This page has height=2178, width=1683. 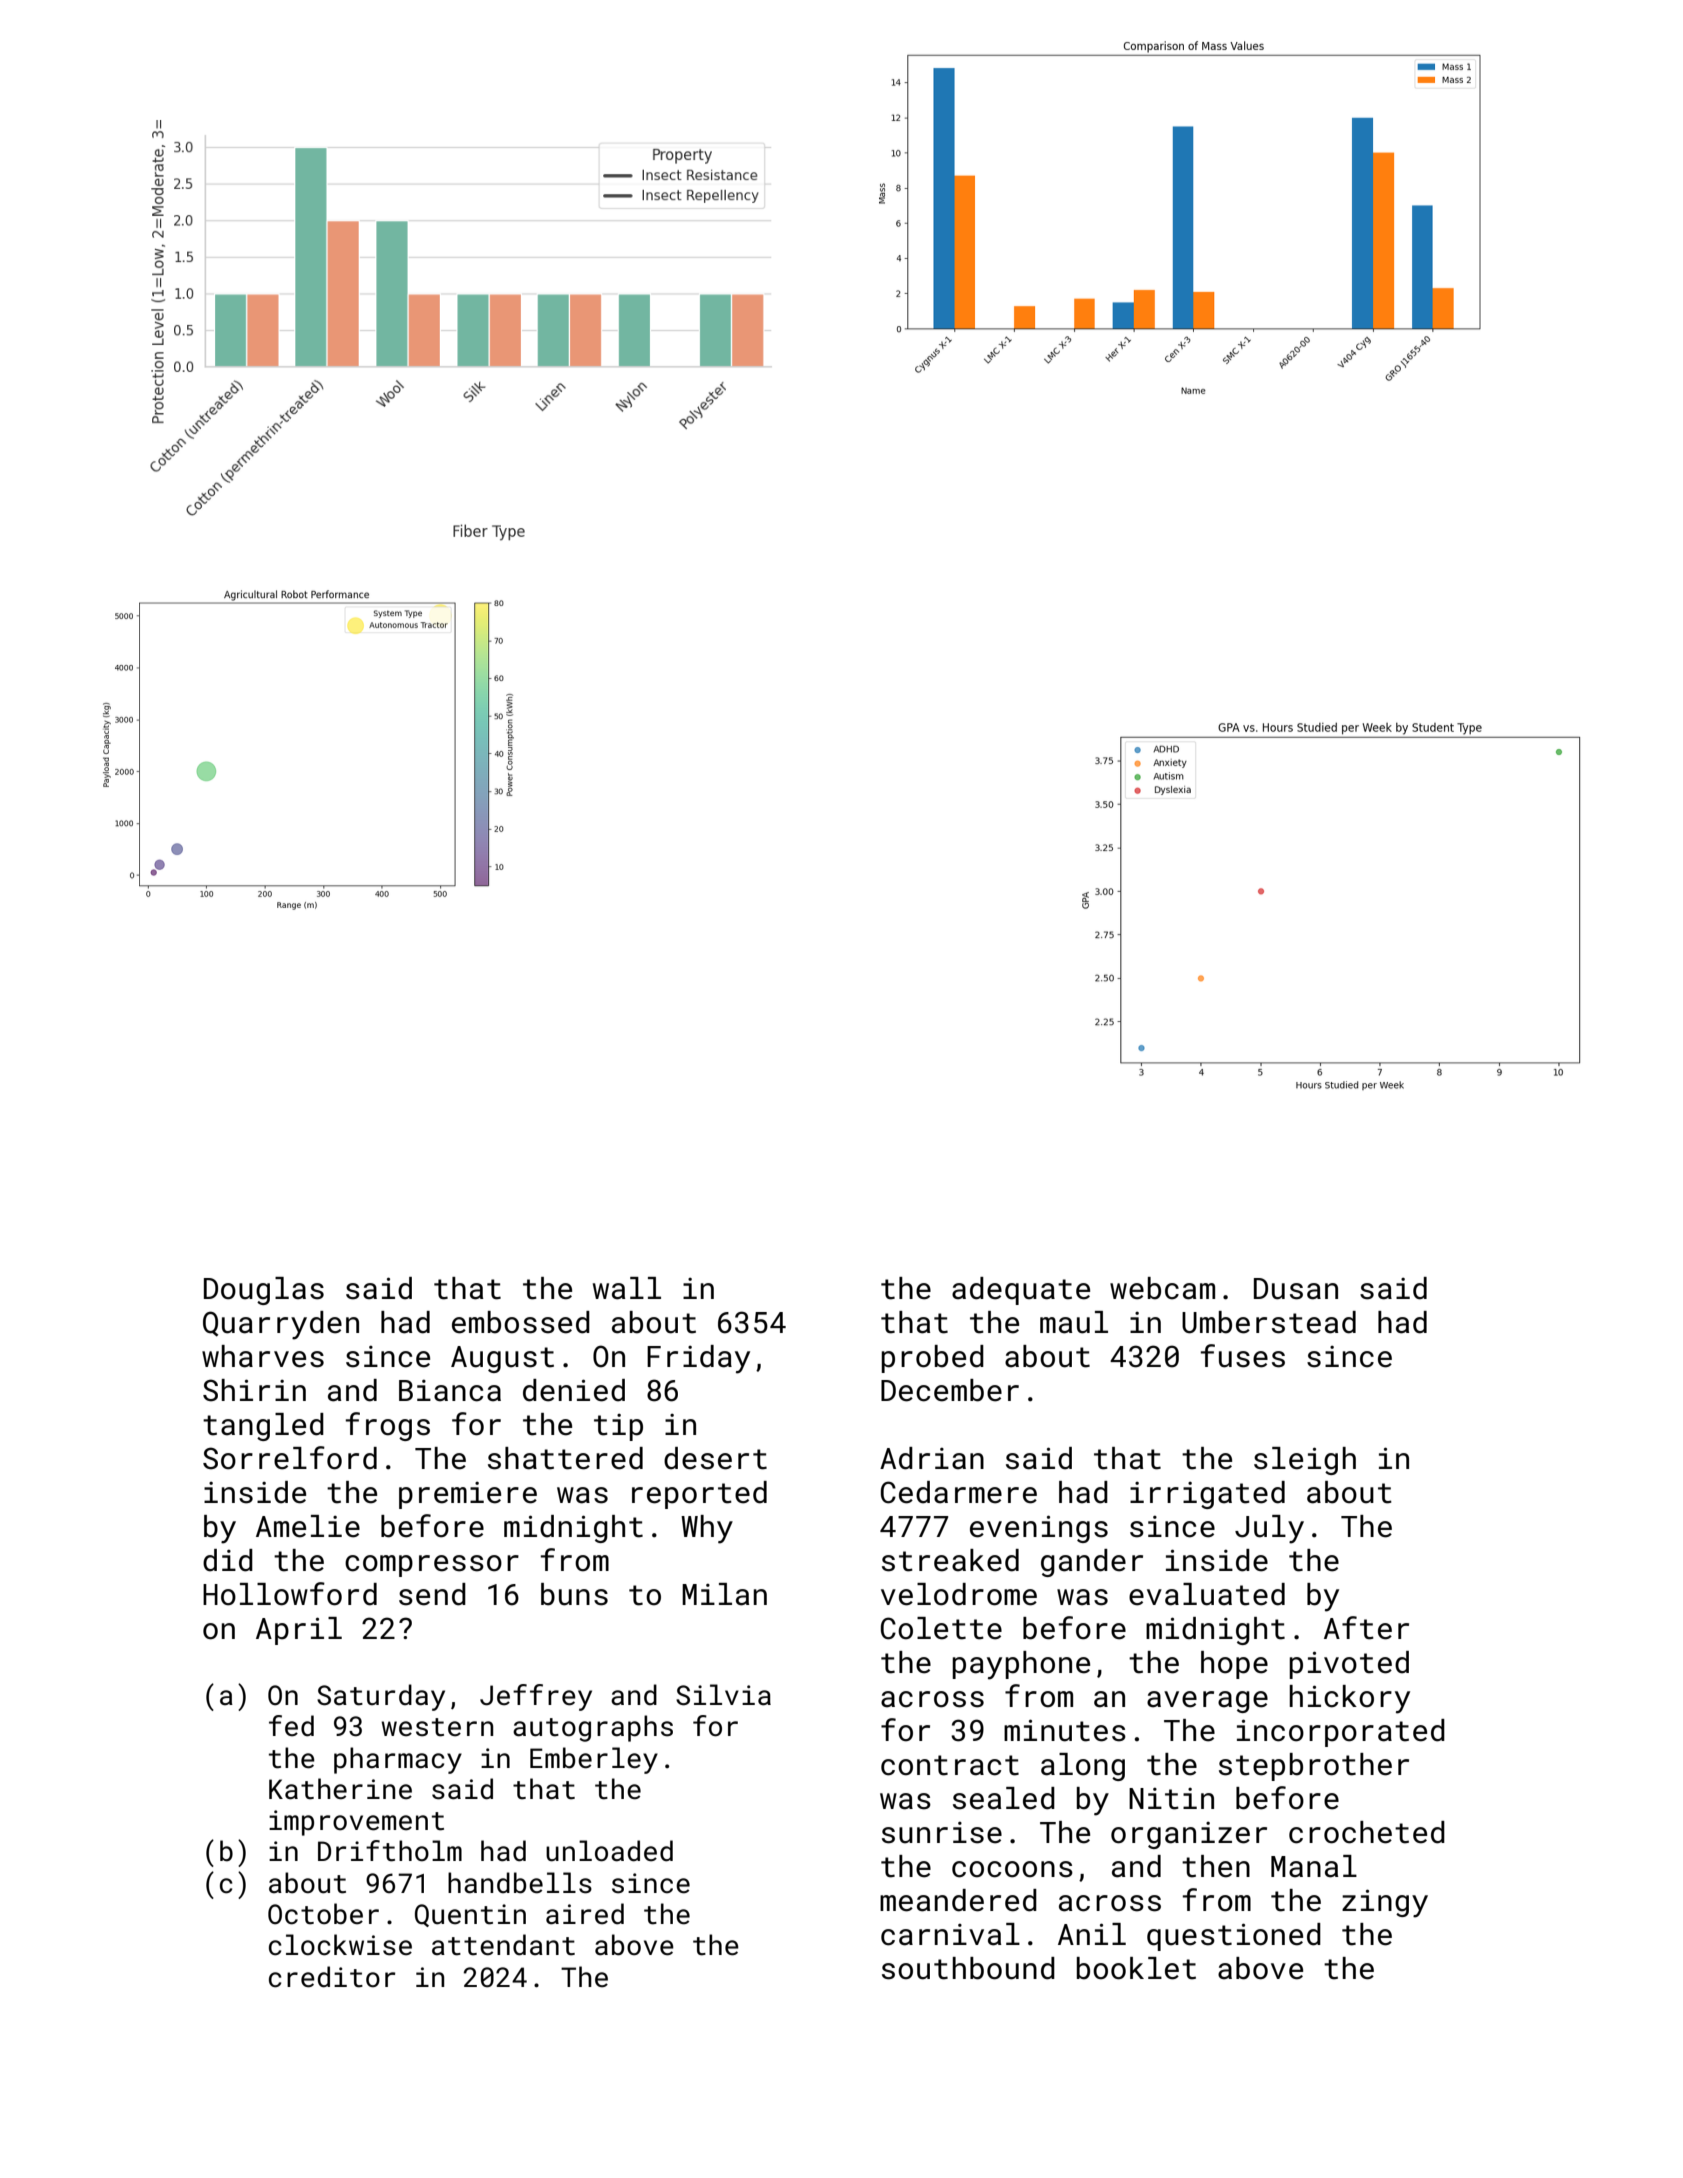 I want to click on adequate, so click(x=1021, y=1291).
